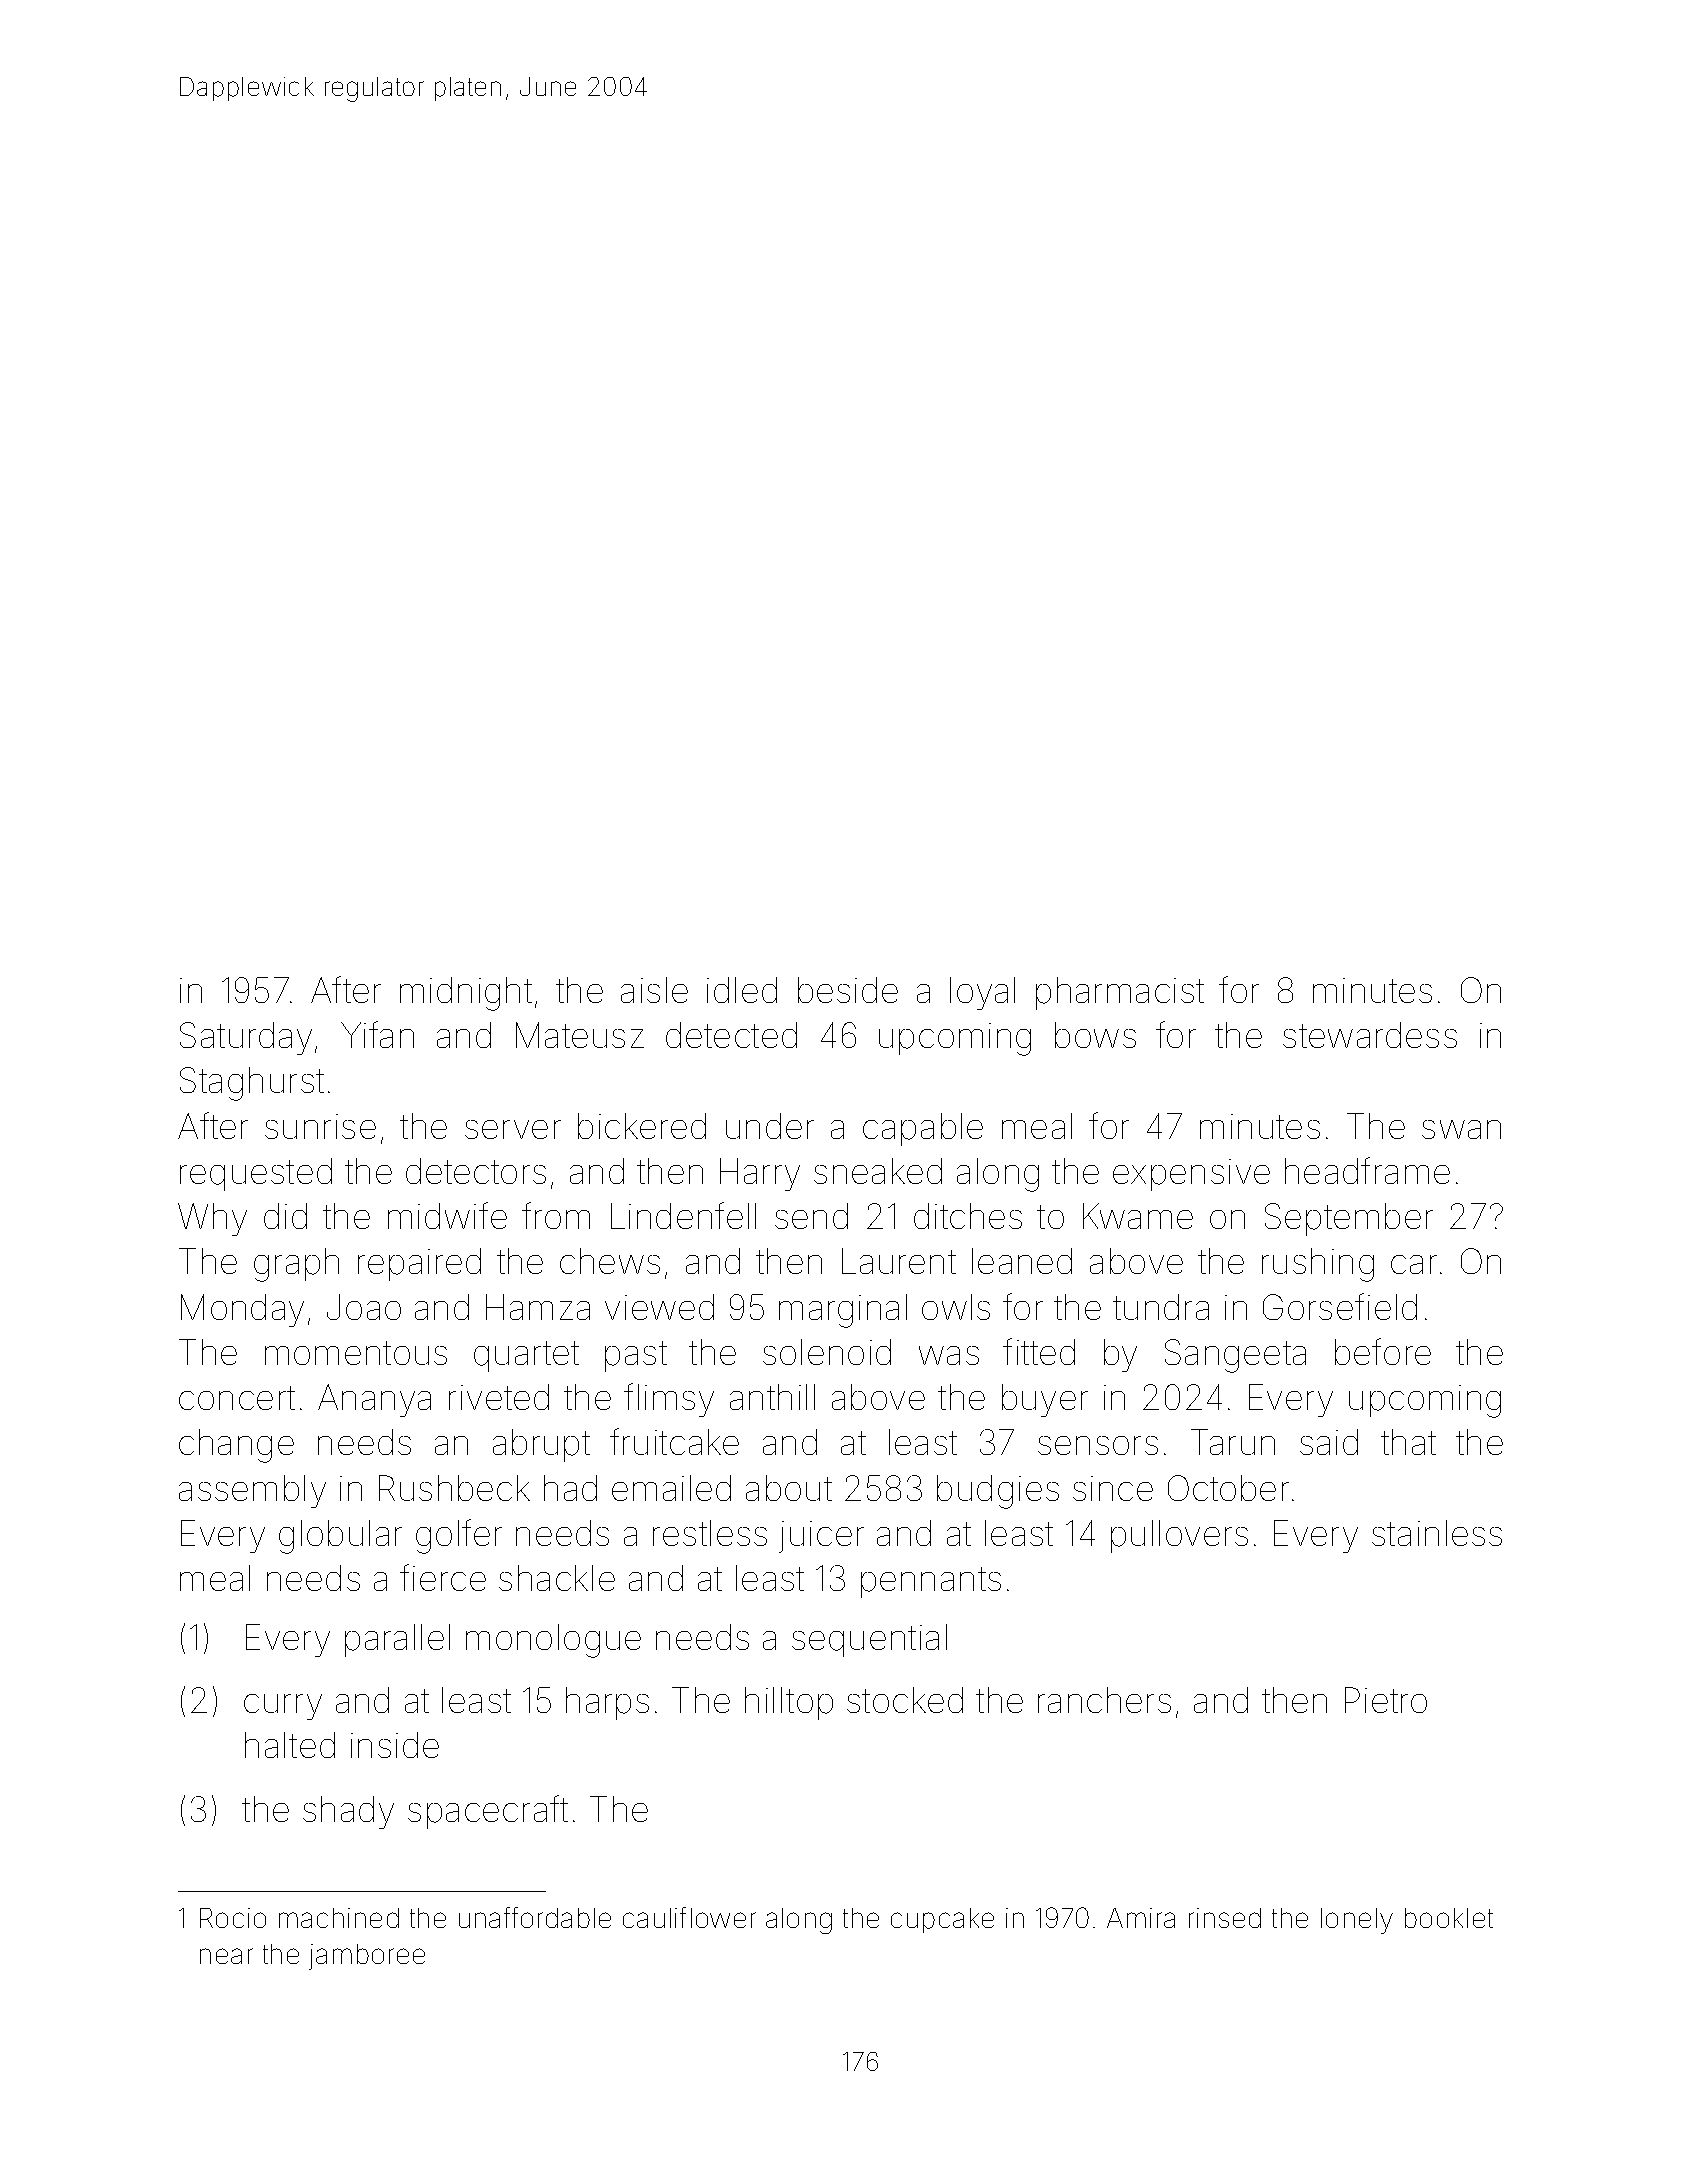  I want to click on curry, so click(283, 1707).
